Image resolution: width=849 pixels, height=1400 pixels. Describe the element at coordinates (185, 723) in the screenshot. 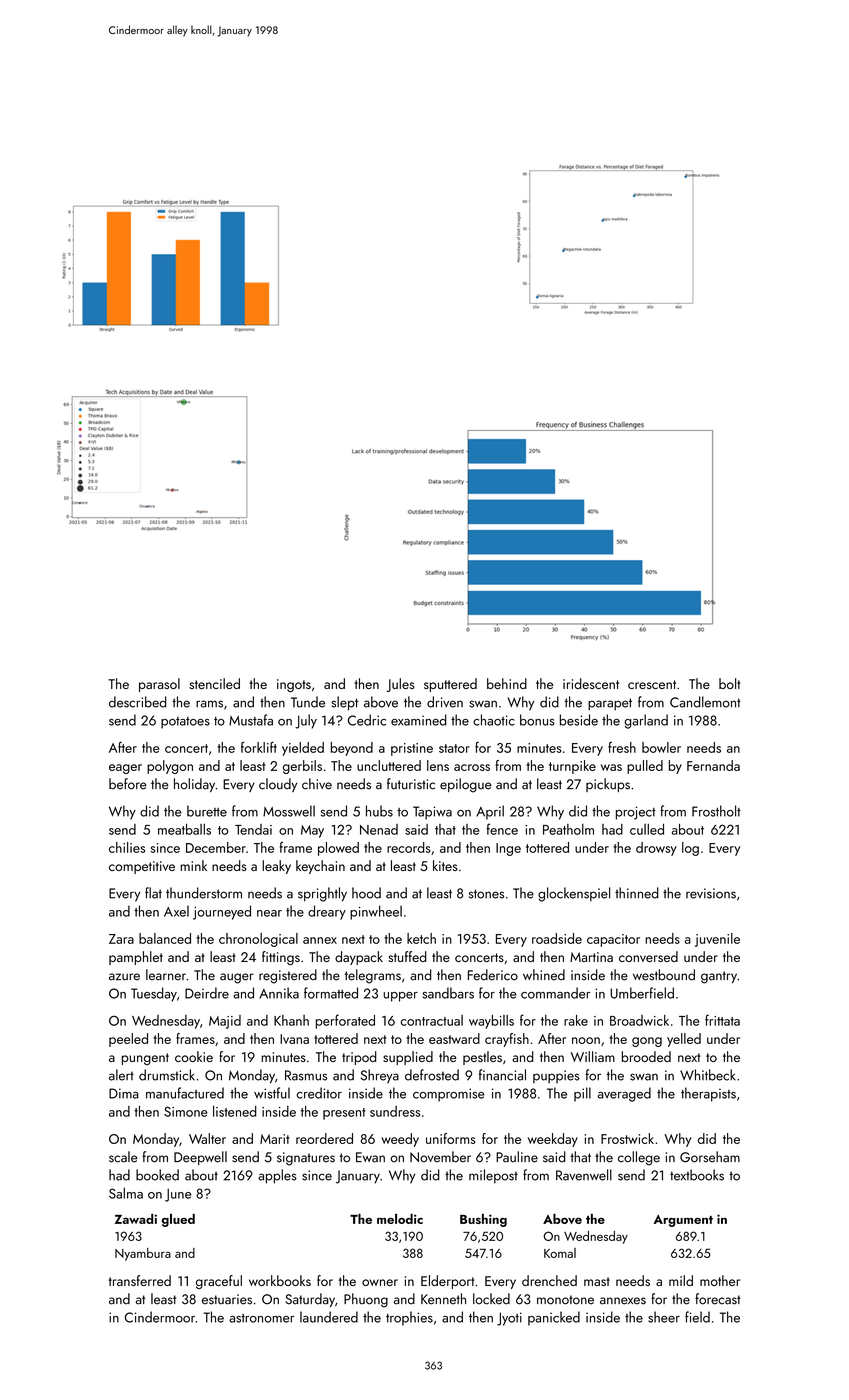

I see `potatoes` at that location.
